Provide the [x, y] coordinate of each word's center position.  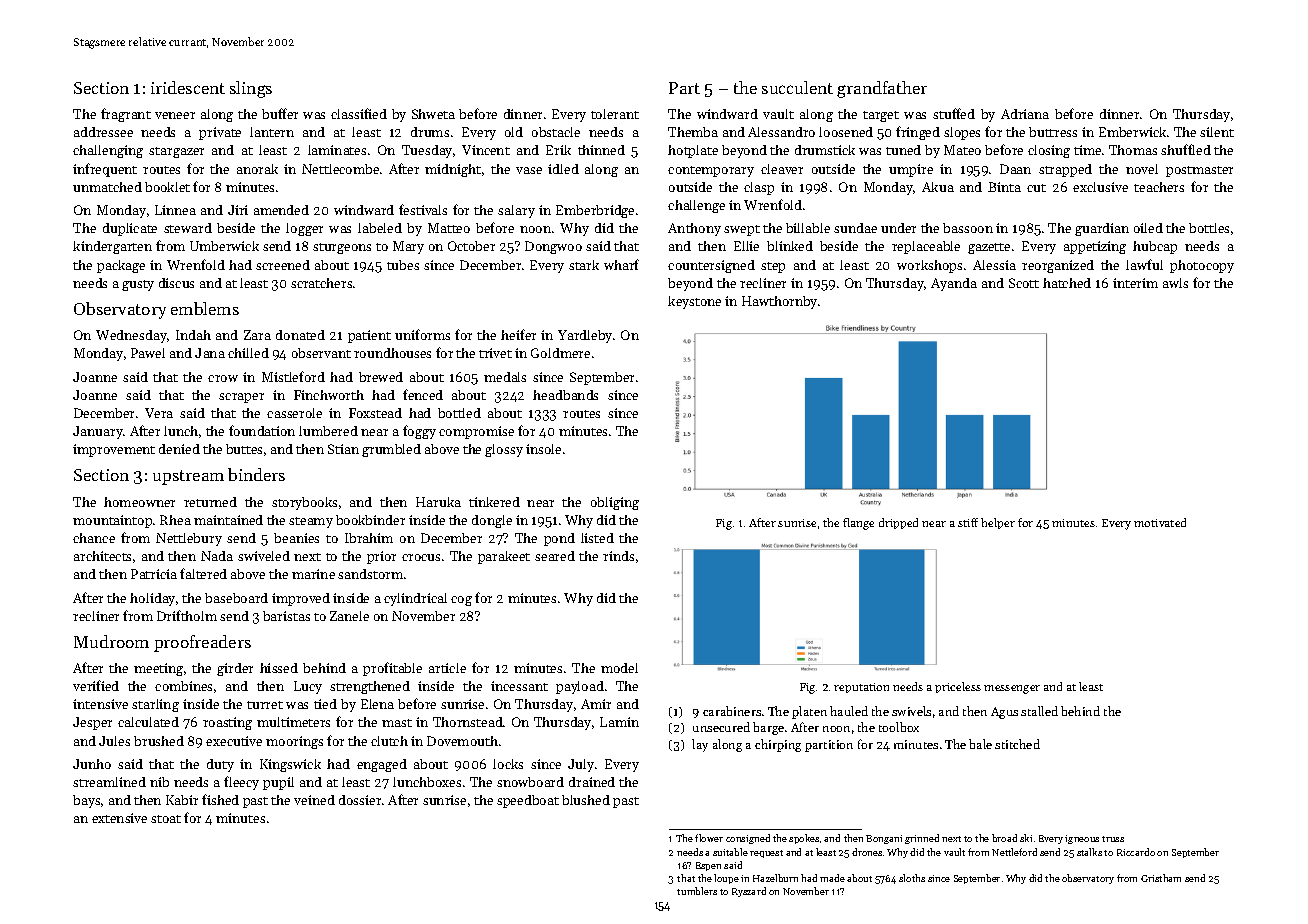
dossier [360, 800]
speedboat [528, 801]
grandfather [882, 89]
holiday [152, 599]
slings [251, 89]
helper [998, 523]
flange [858, 524]
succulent [797, 87]
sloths [912, 878]
